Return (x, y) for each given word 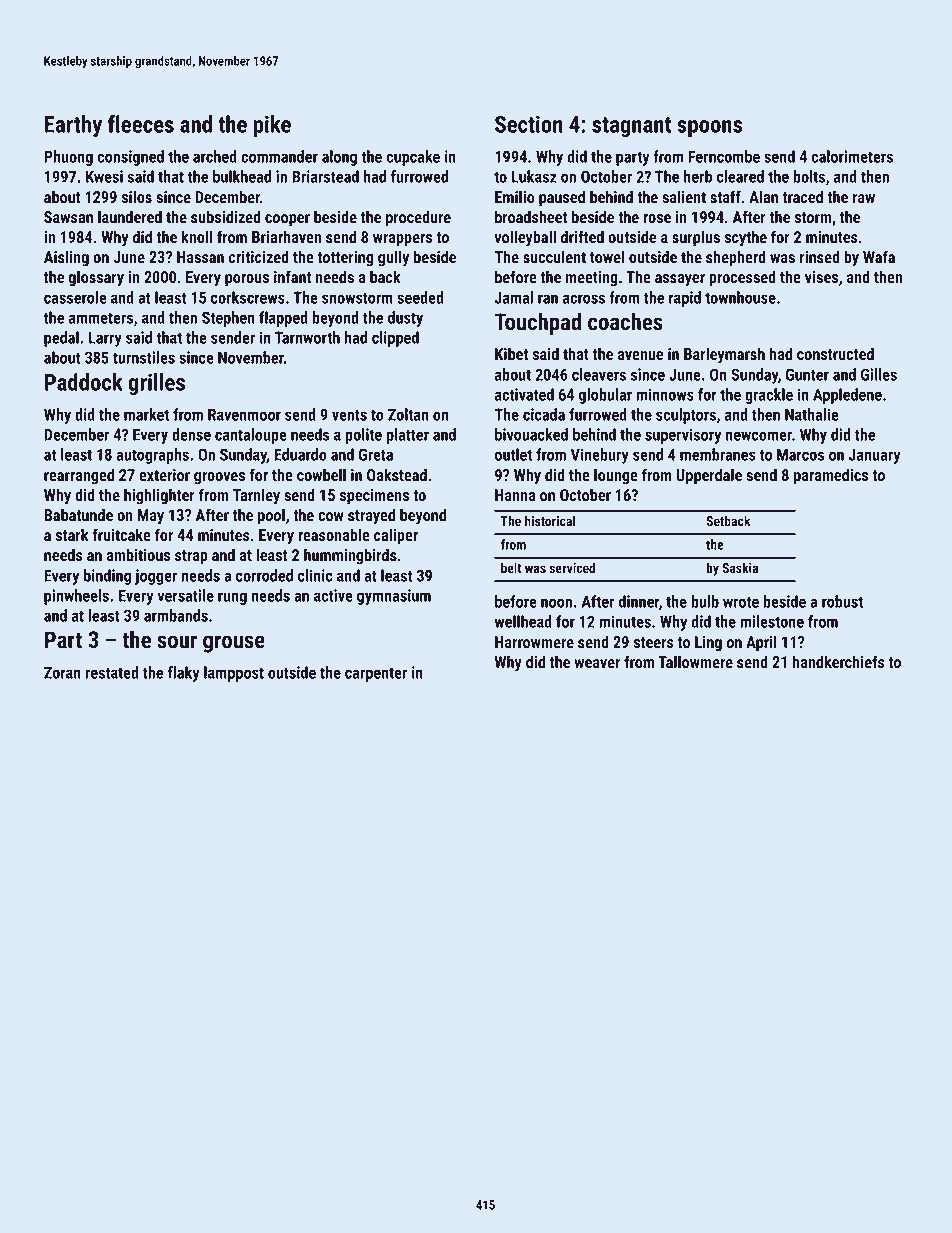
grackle (769, 396)
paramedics (831, 476)
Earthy (73, 126)
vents (349, 415)
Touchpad (538, 324)
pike (272, 126)
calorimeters (852, 156)
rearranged (79, 476)
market (146, 414)
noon (556, 603)
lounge (616, 476)
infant (292, 276)
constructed (835, 353)
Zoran (62, 672)
